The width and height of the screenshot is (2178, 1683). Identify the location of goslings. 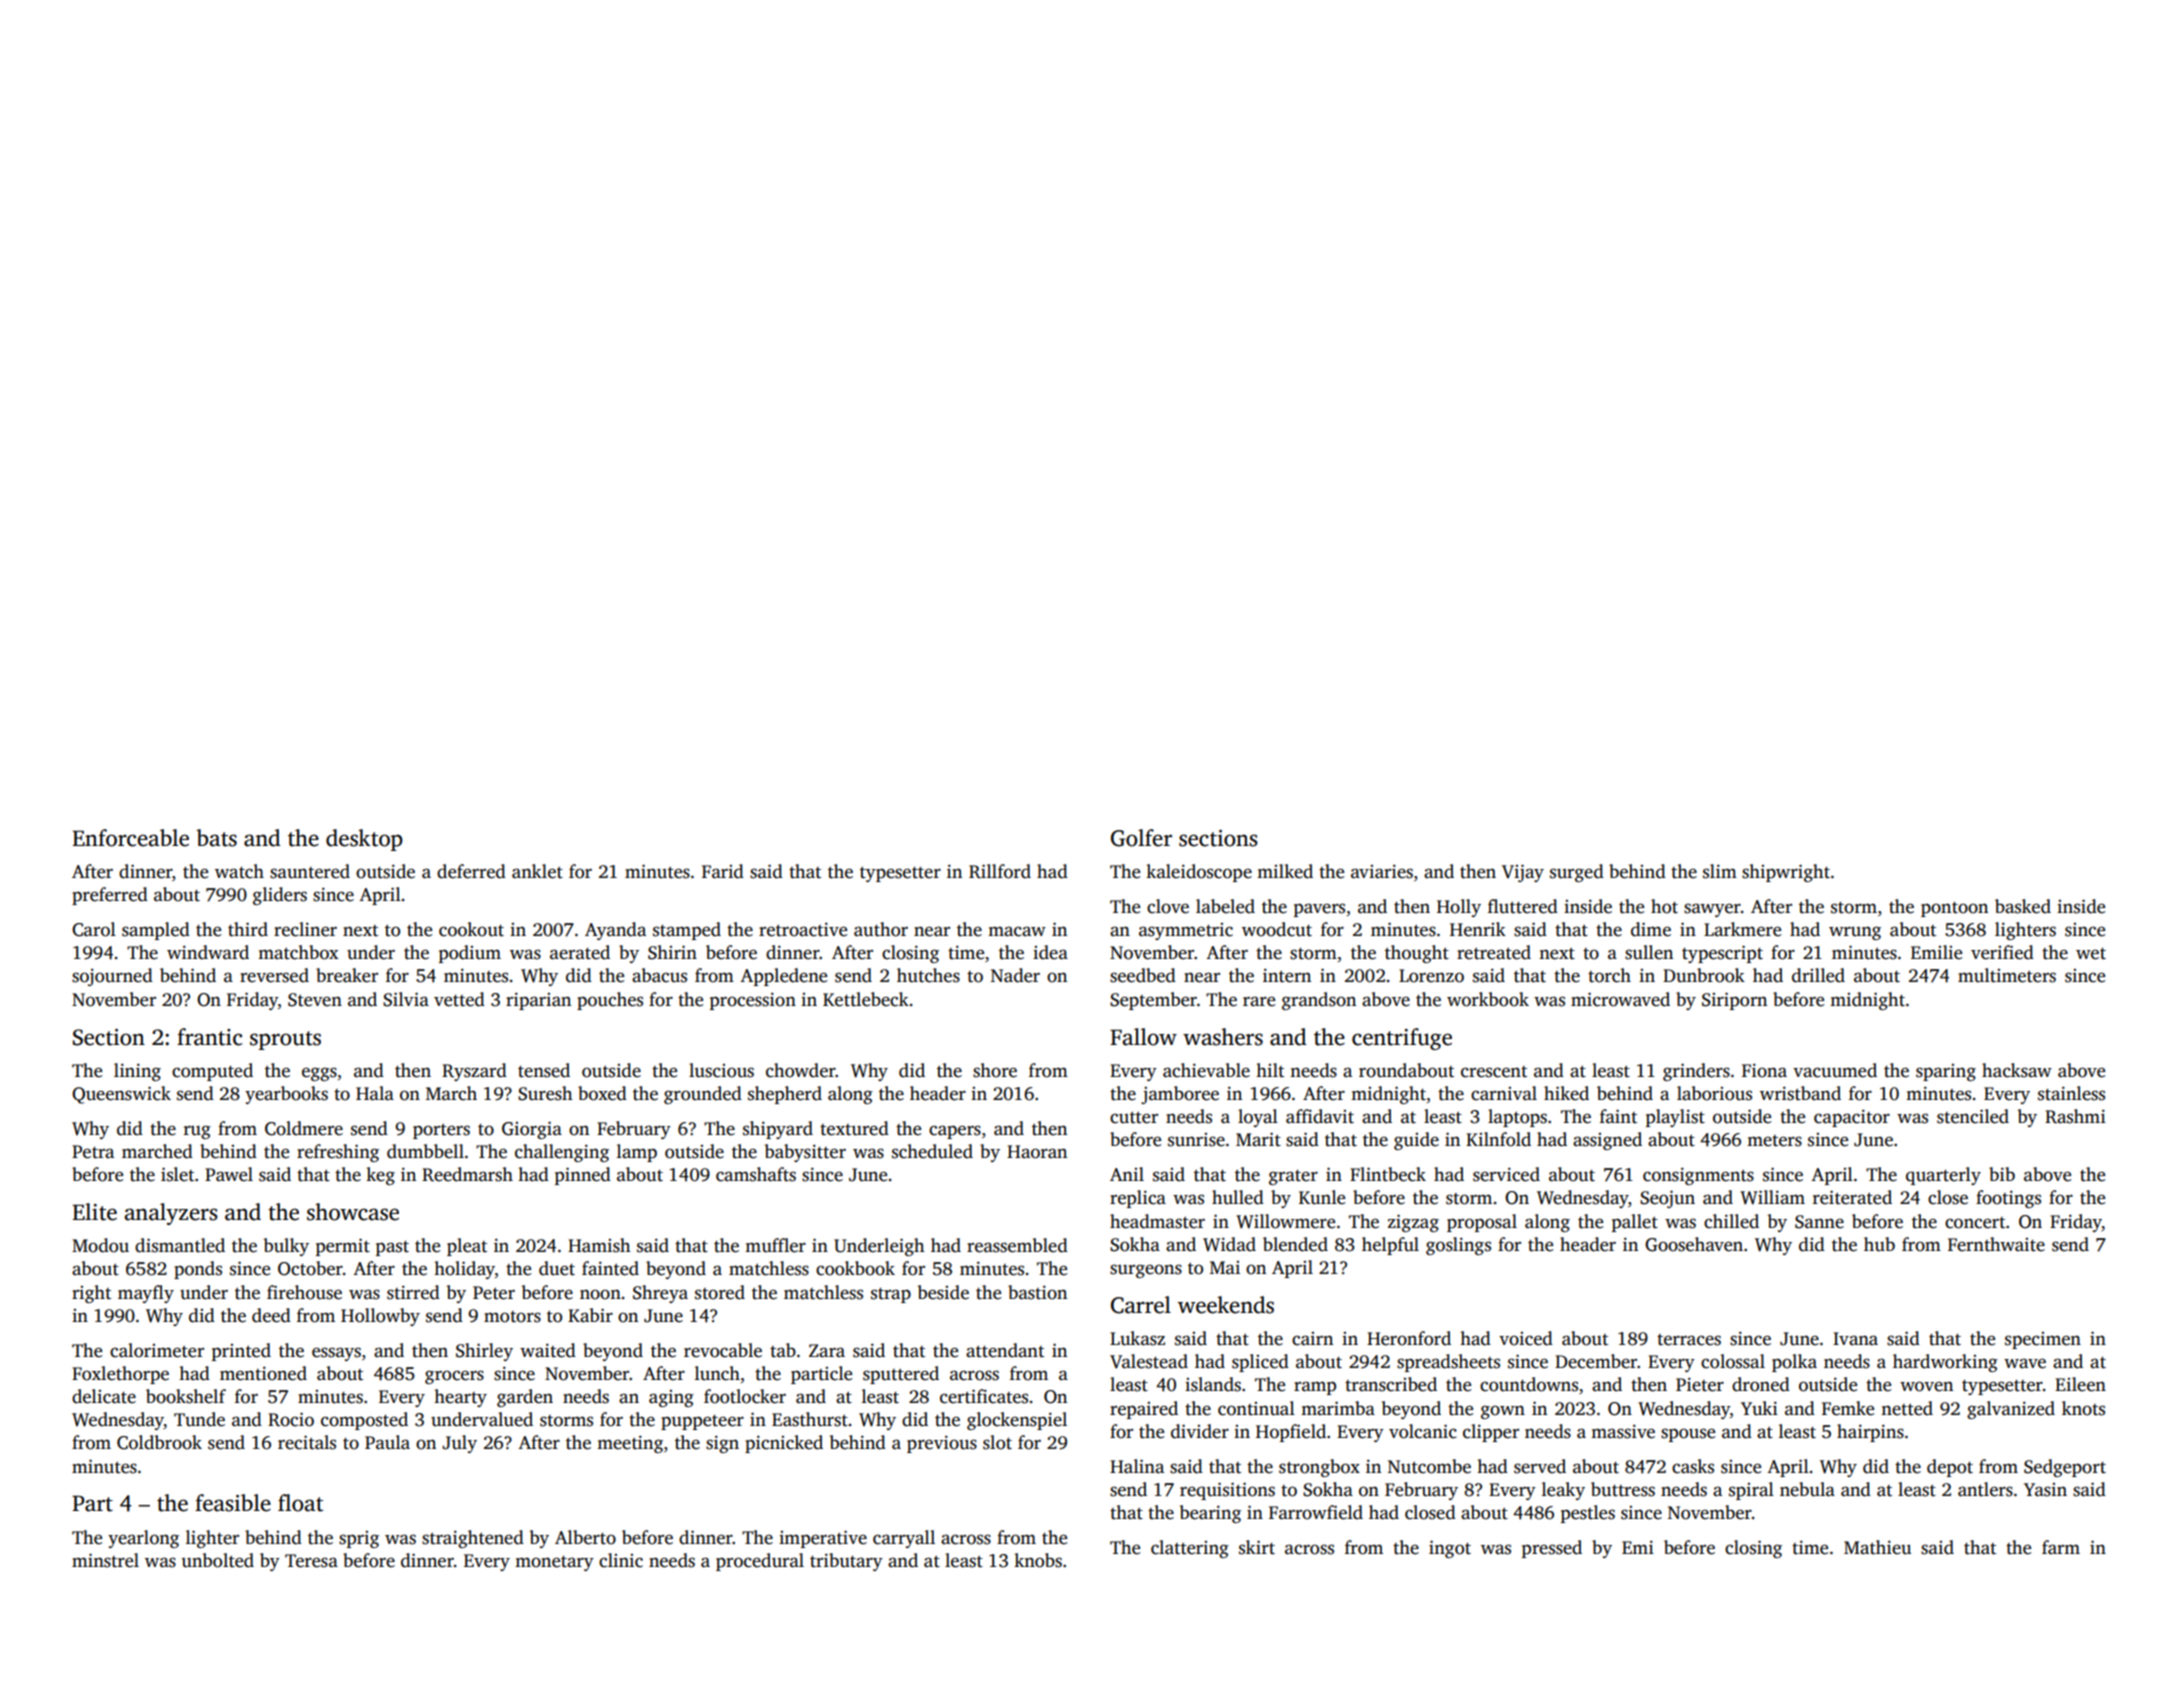
(1458, 1246).
